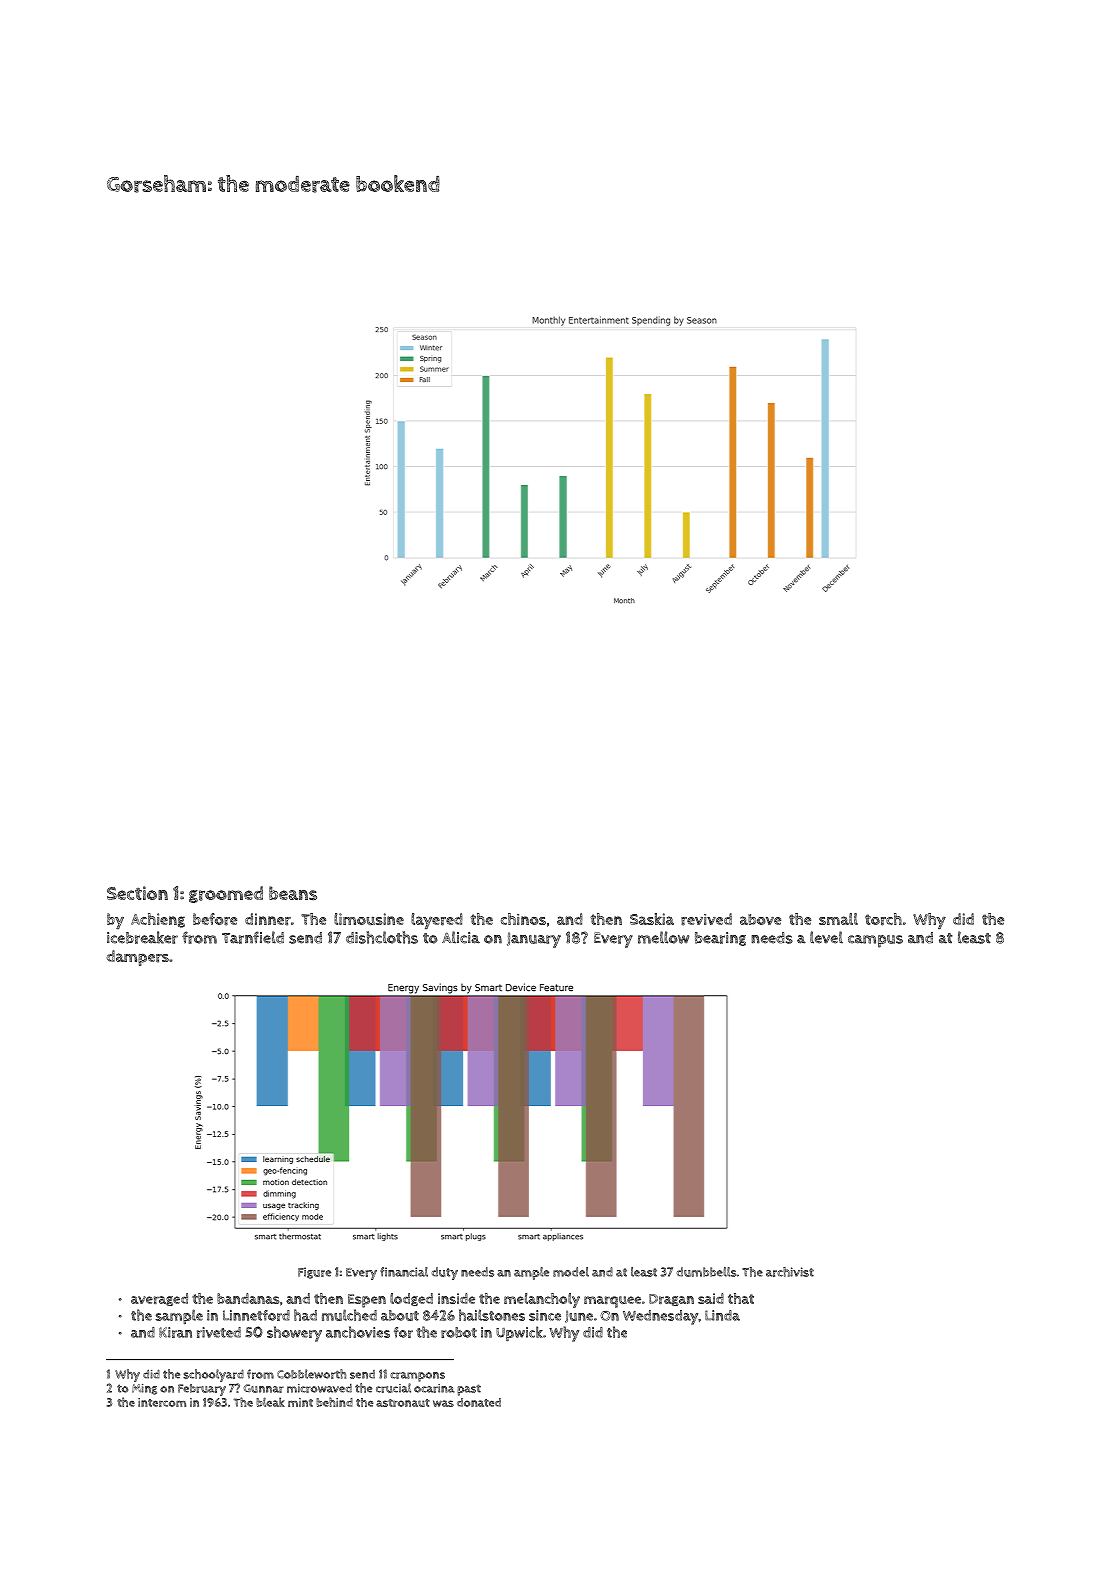 Image resolution: width=1111 pixels, height=1578 pixels. What do you see at coordinates (790, 1272) in the screenshot?
I see `archivist` at bounding box center [790, 1272].
